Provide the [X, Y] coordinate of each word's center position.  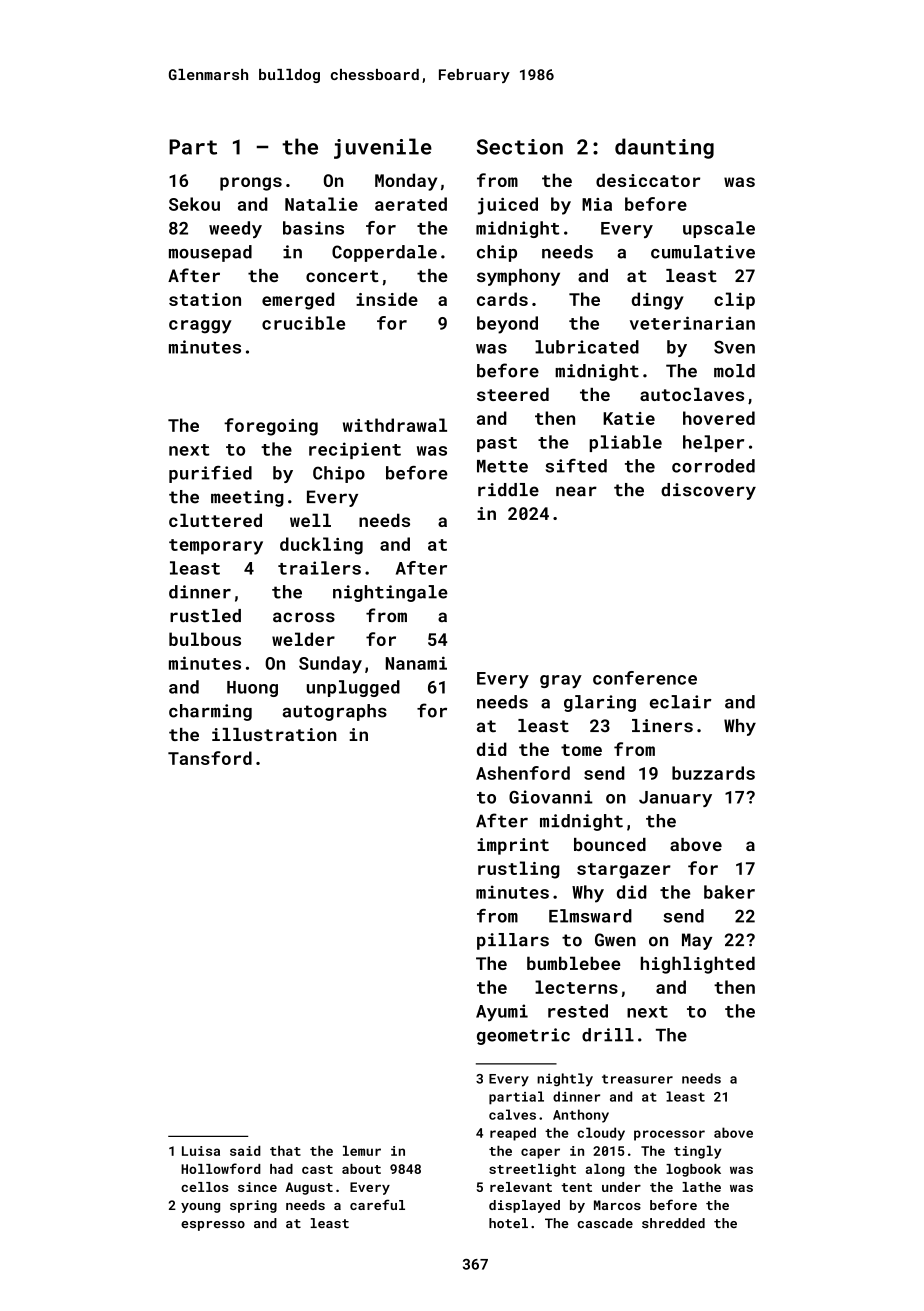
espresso [213, 1226]
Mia [597, 204]
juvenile [383, 148]
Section [520, 147]
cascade [605, 1223]
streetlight [532, 1170]
